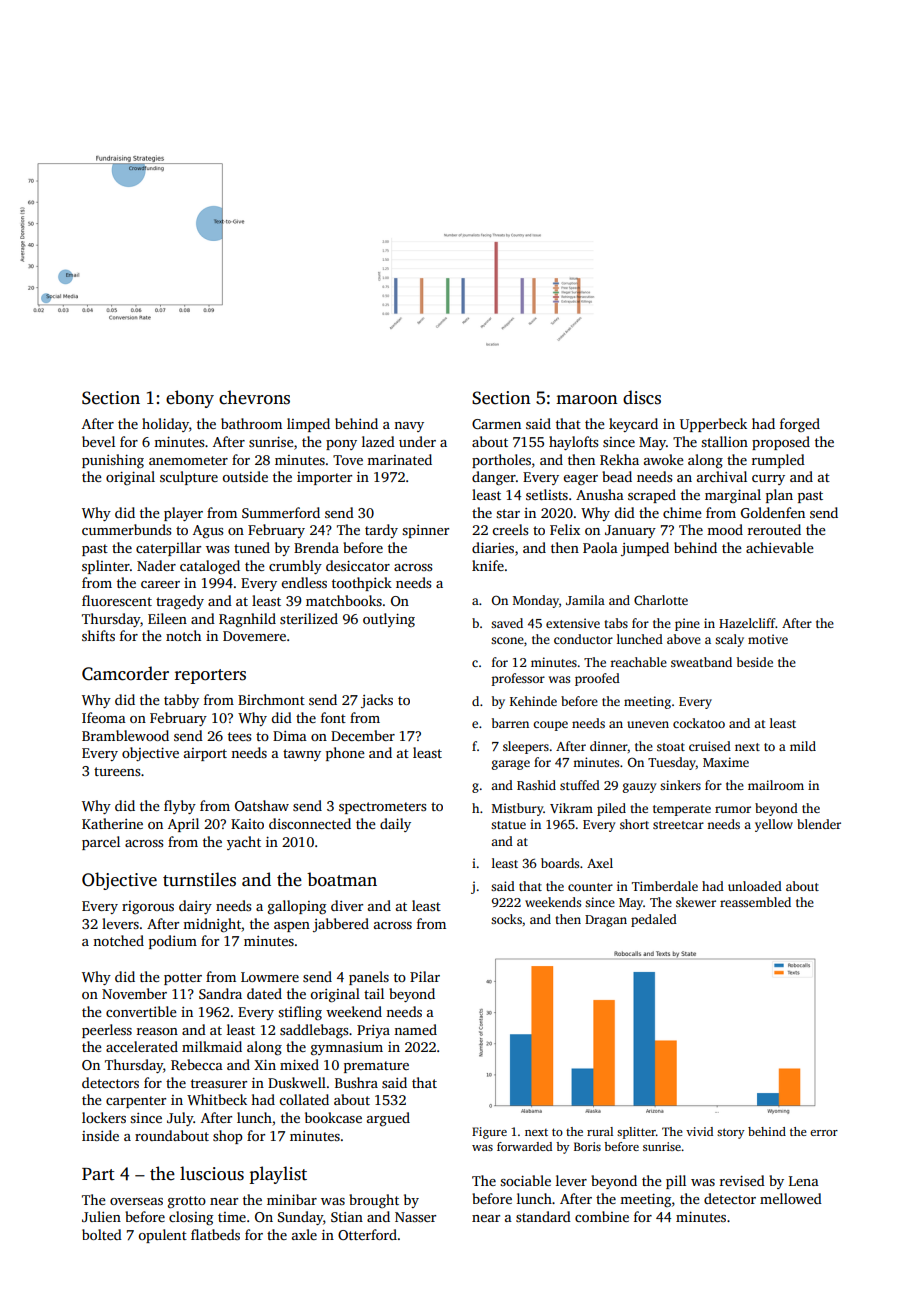 The height and width of the screenshot is (1308, 924). Describe the element at coordinates (215, 1234) in the screenshot. I see `flatbeds` at that location.
